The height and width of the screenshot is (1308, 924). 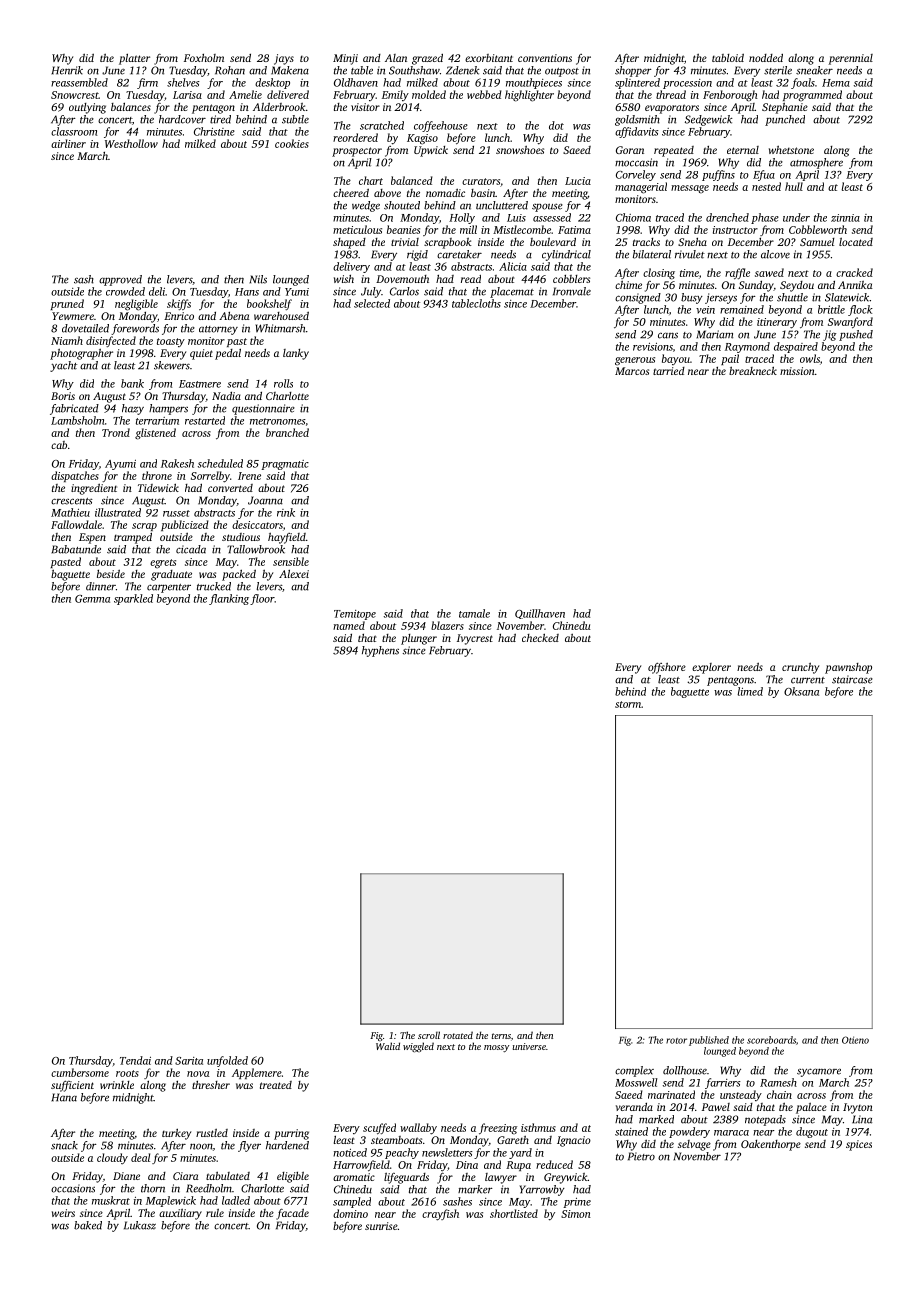 I want to click on checked, so click(x=540, y=637).
